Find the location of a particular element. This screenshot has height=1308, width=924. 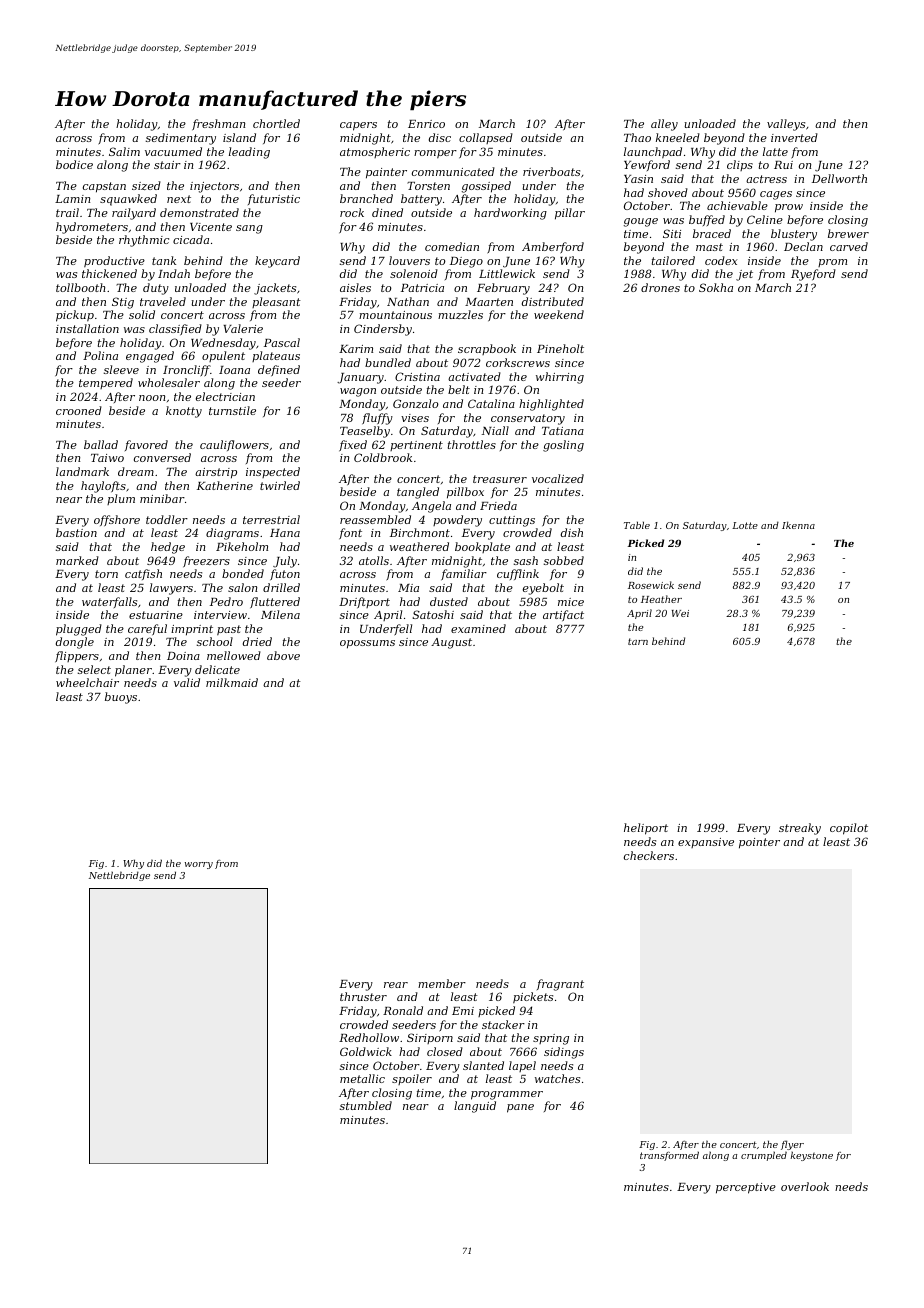

fragrant is located at coordinates (560, 985).
